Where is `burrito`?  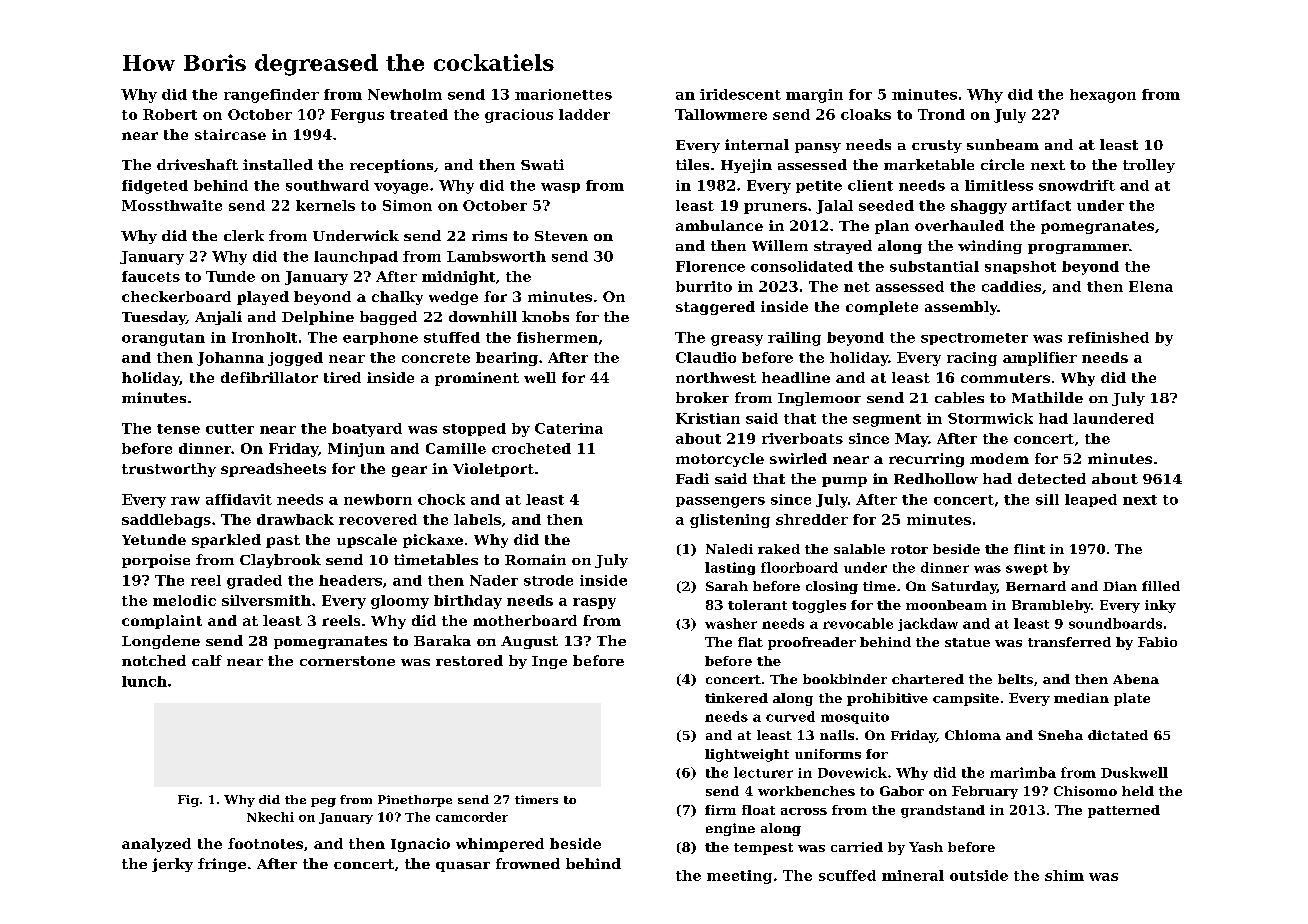 burrito is located at coordinates (704, 286).
